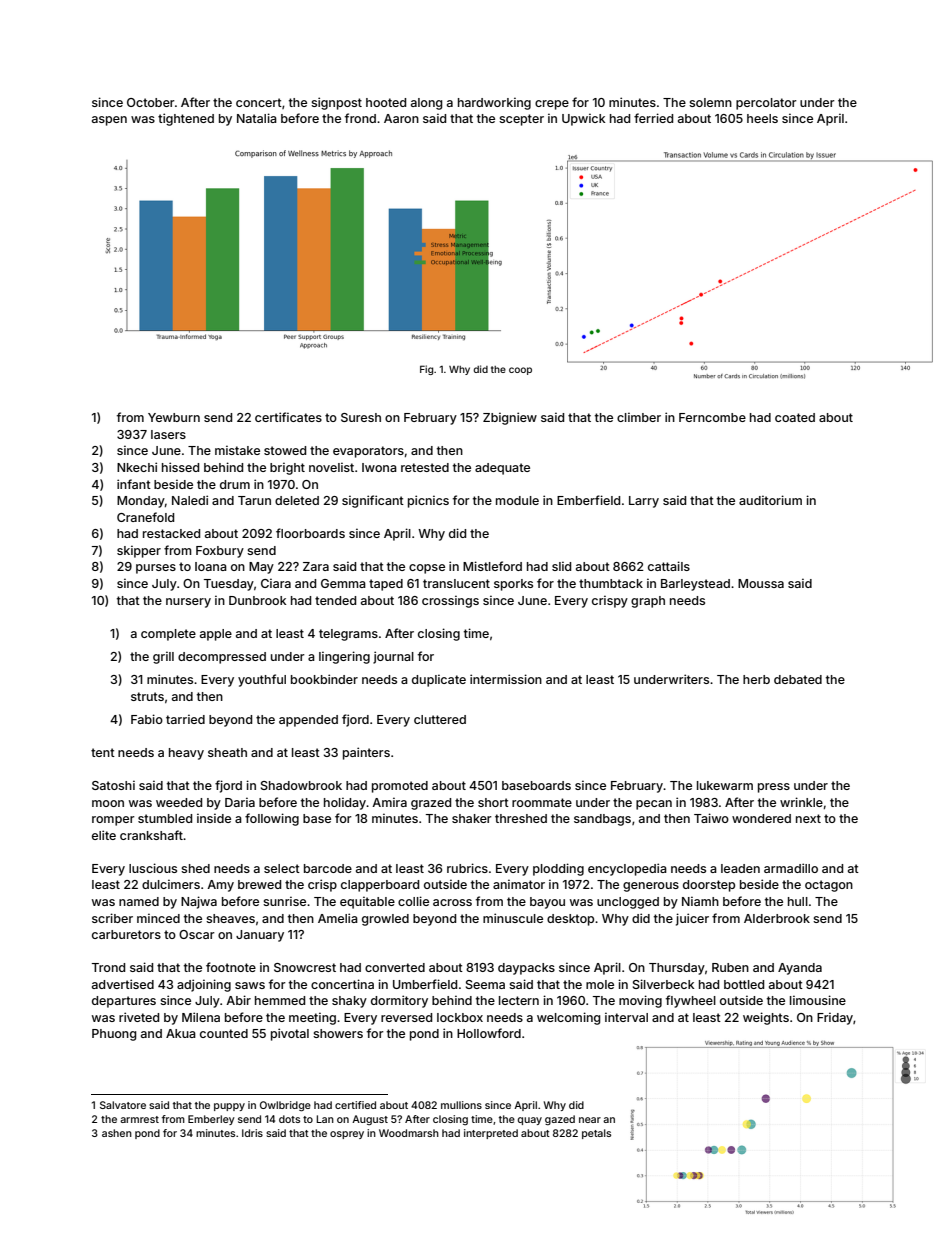 The height and width of the screenshot is (1233, 952). I want to click on Upwick, so click(583, 119).
